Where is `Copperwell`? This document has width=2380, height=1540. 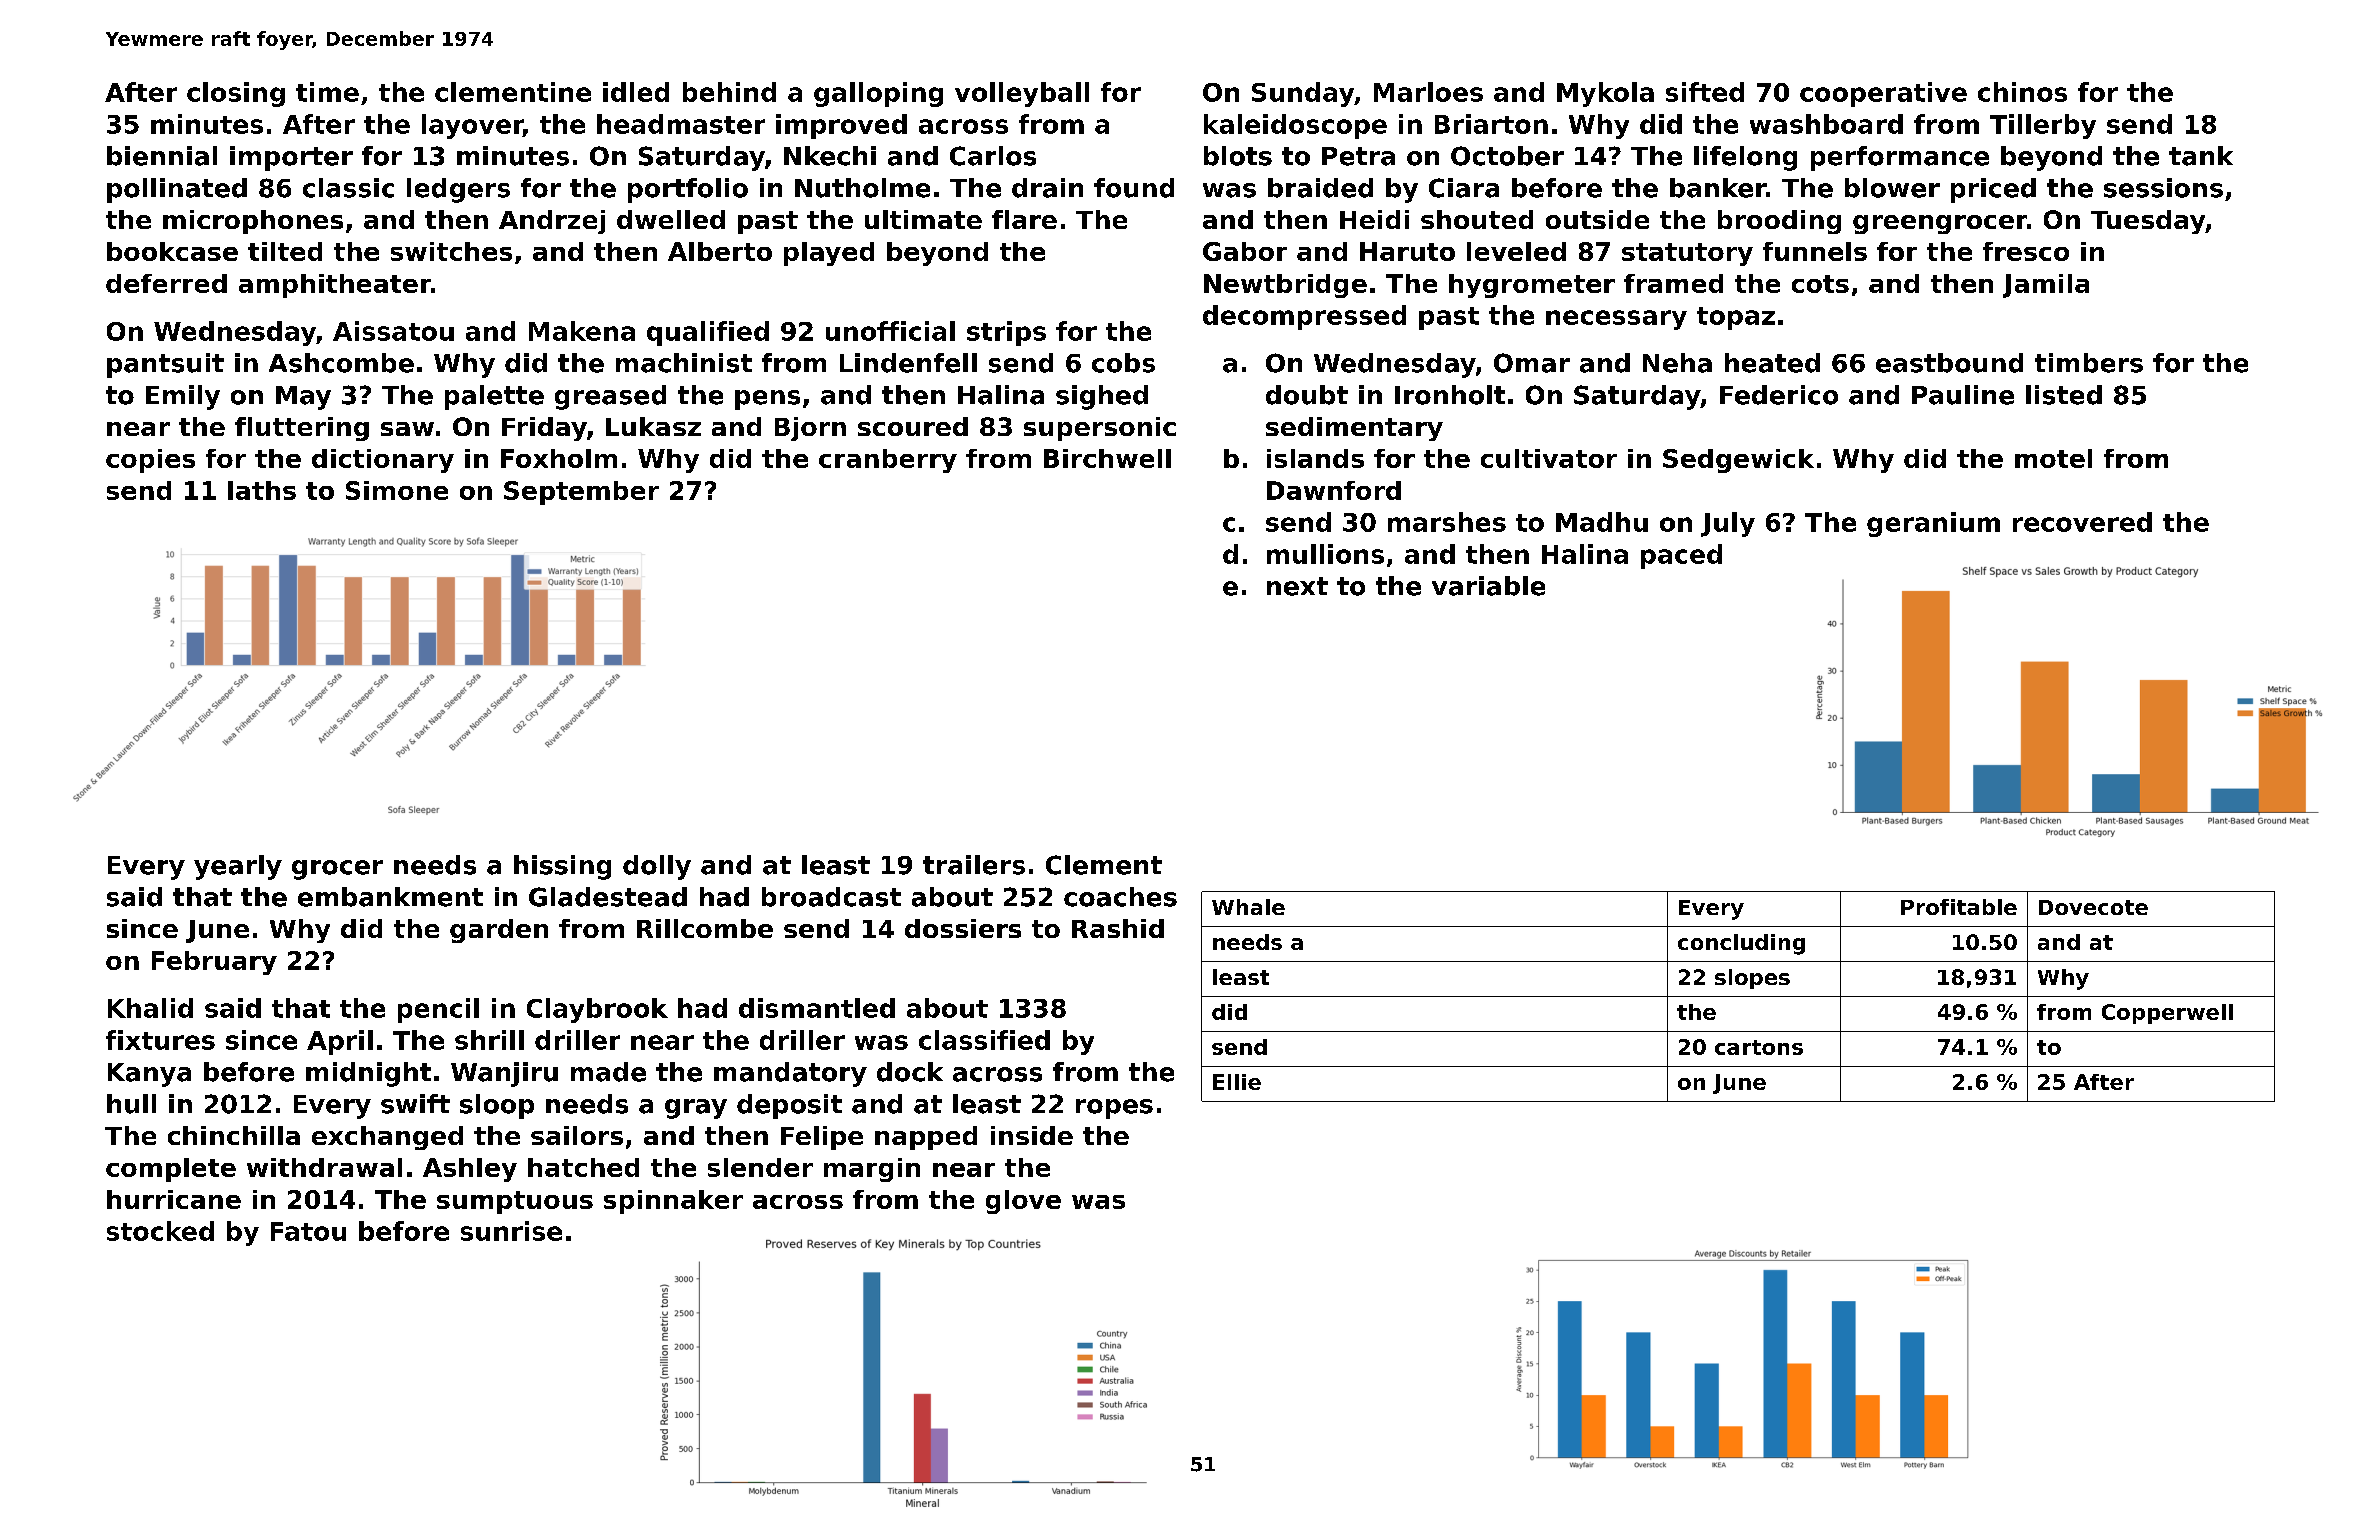 Copperwell is located at coordinates (2167, 1014).
